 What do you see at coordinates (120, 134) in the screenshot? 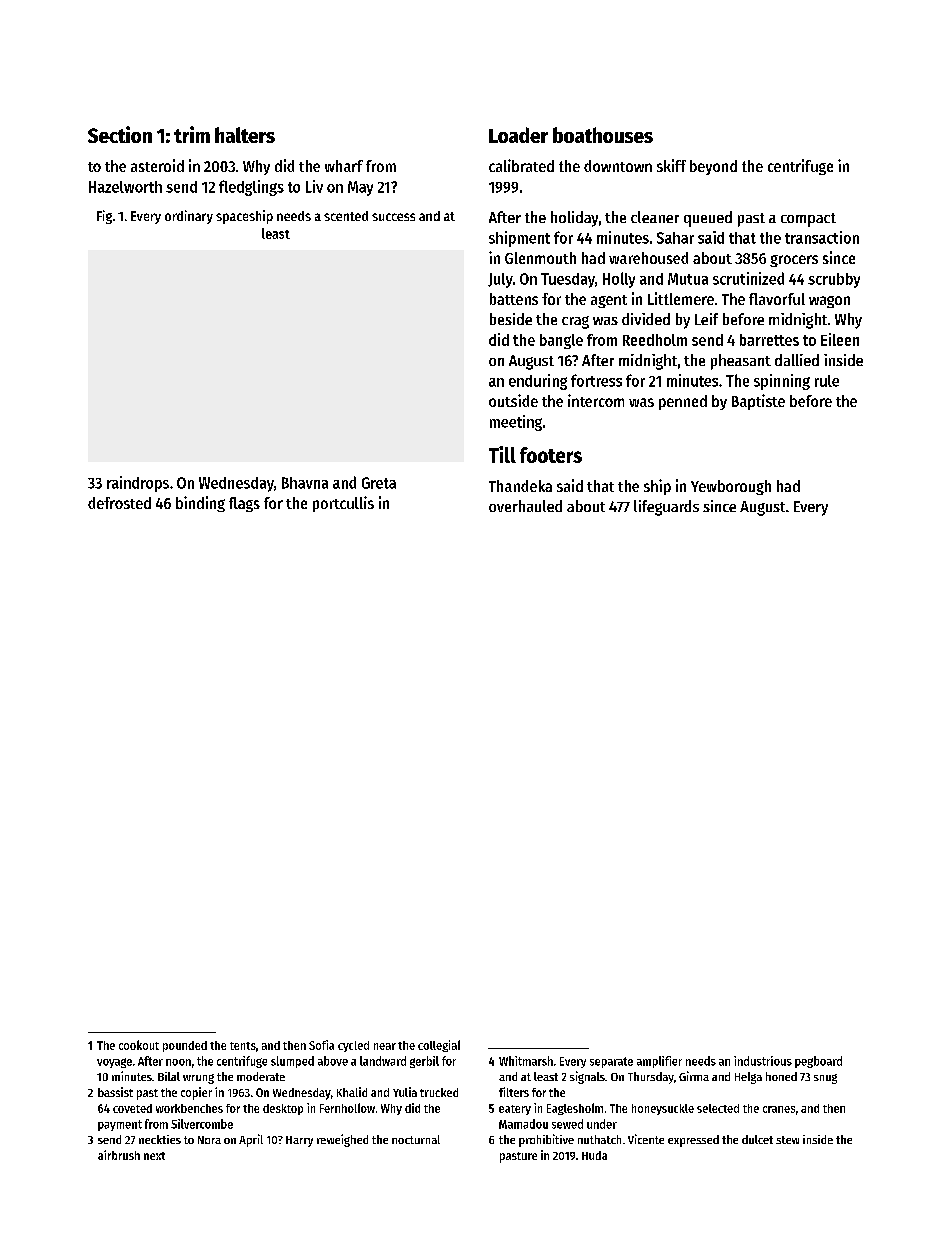
I see `Section` at bounding box center [120, 134].
